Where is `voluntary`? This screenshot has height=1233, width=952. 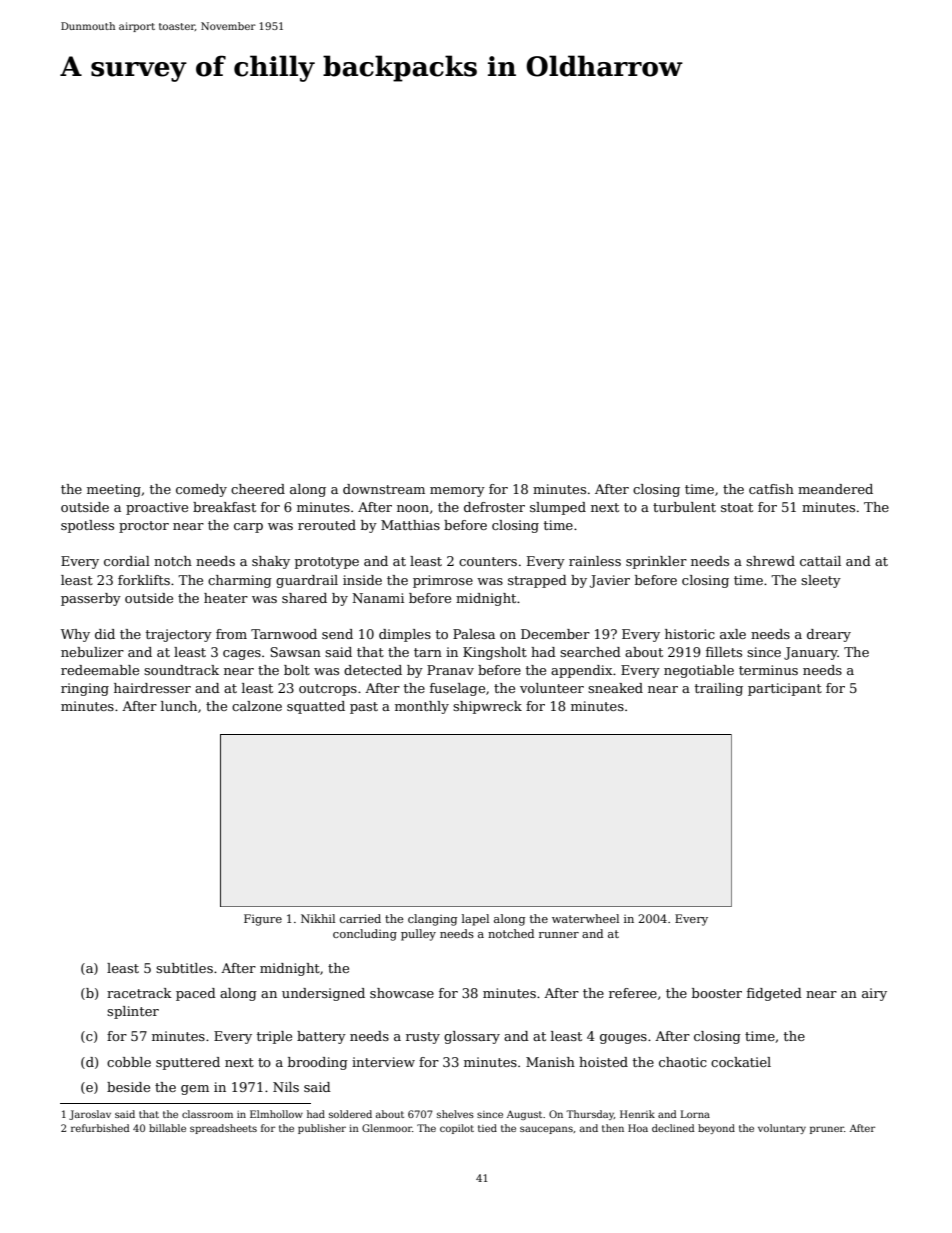
voluntary is located at coordinates (782, 1129).
